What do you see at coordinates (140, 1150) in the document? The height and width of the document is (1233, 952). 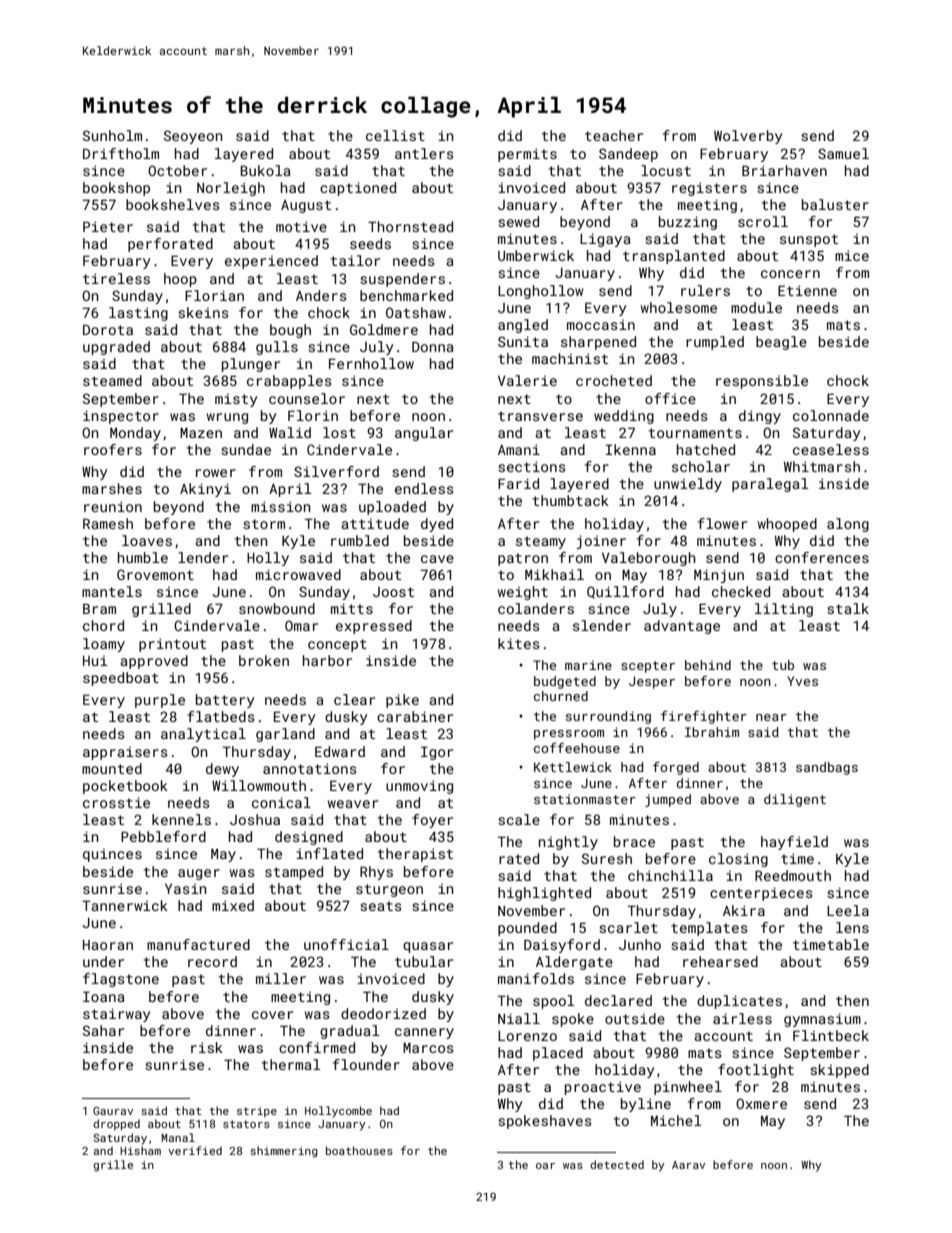 I see `Hisham` at bounding box center [140, 1150].
